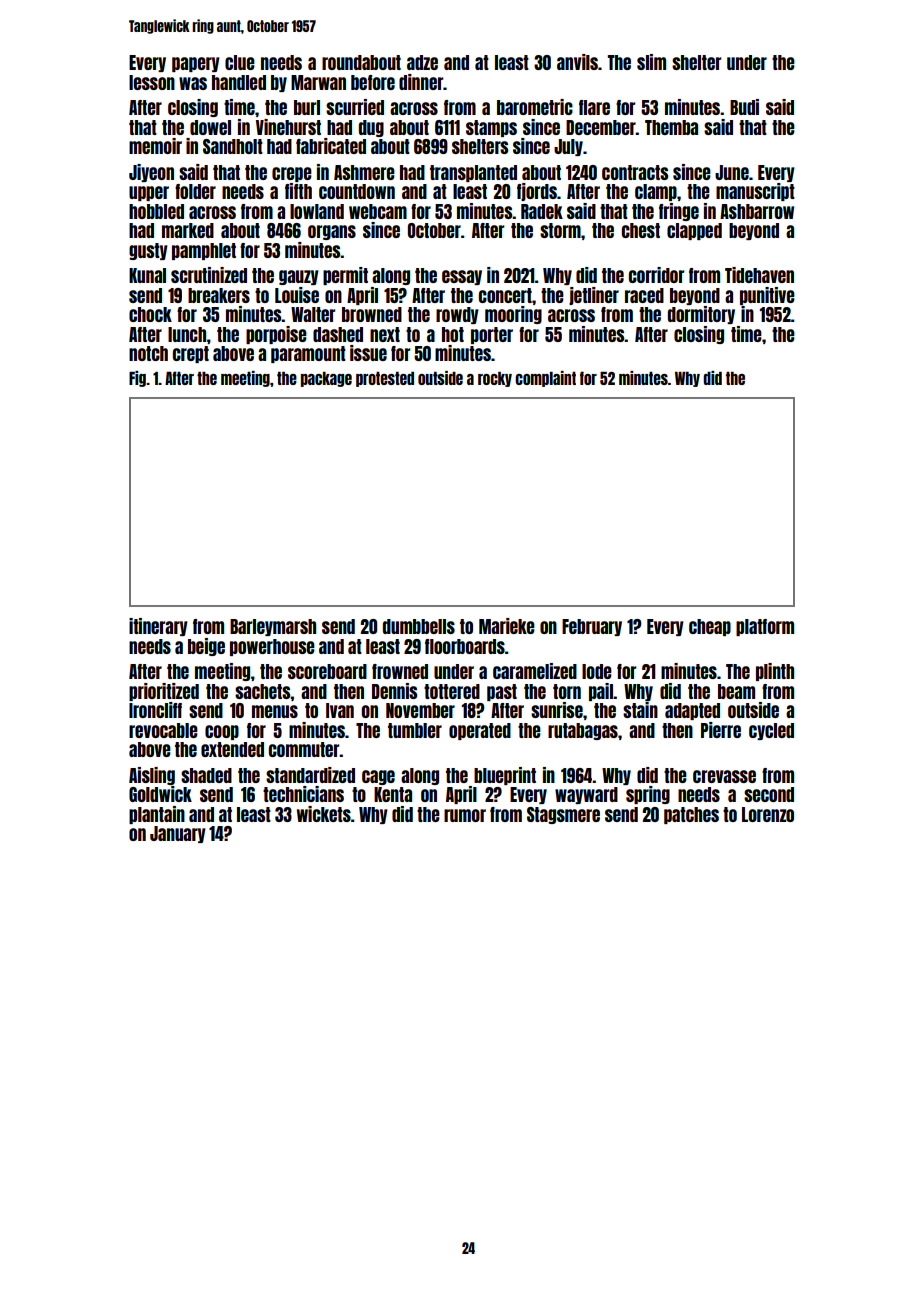 The image size is (924, 1314). What do you see at coordinates (545, 379) in the image?
I see `complaint` at bounding box center [545, 379].
